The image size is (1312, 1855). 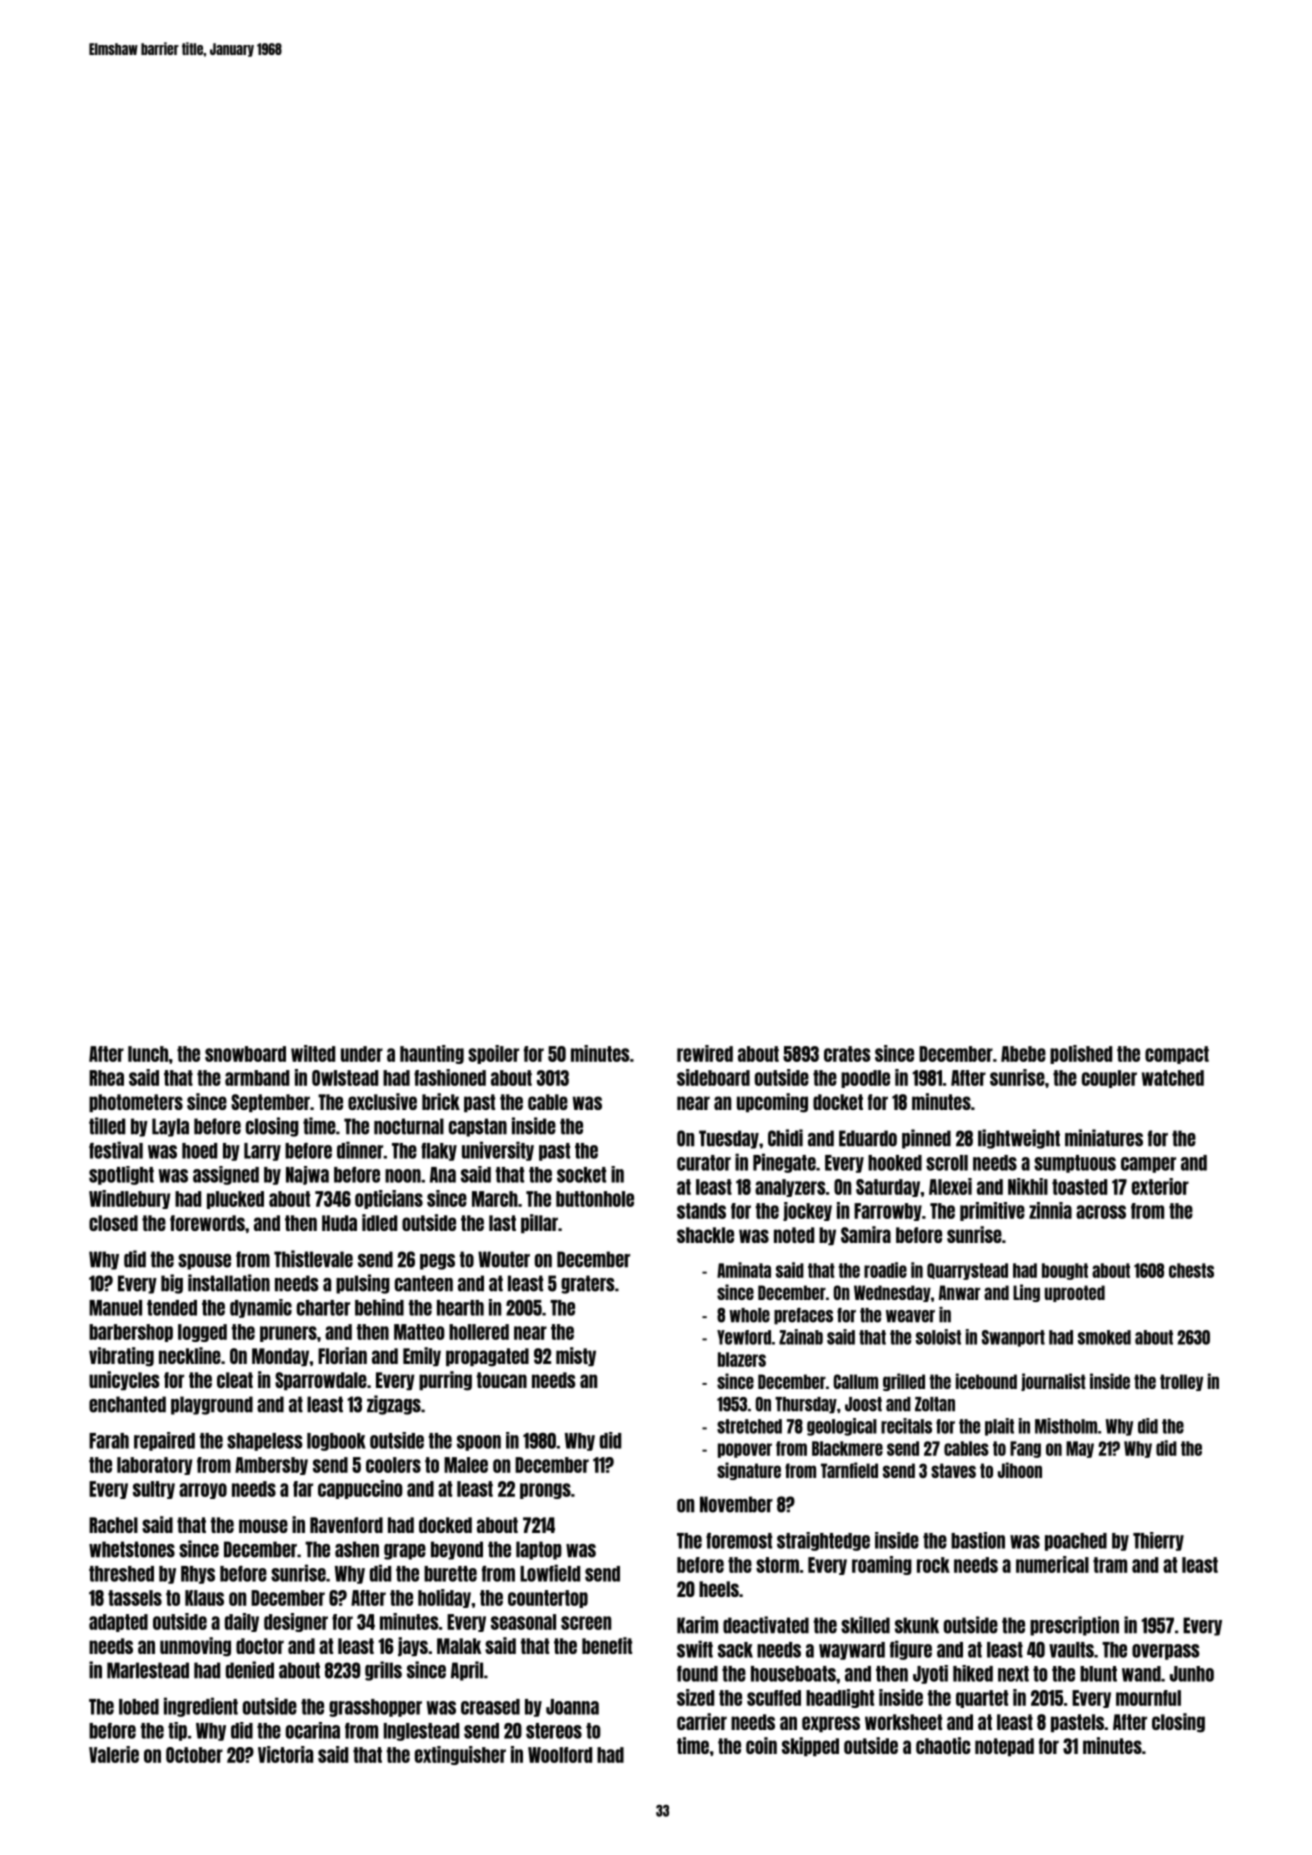 I want to click on Malee, so click(x=466, y=1465).
